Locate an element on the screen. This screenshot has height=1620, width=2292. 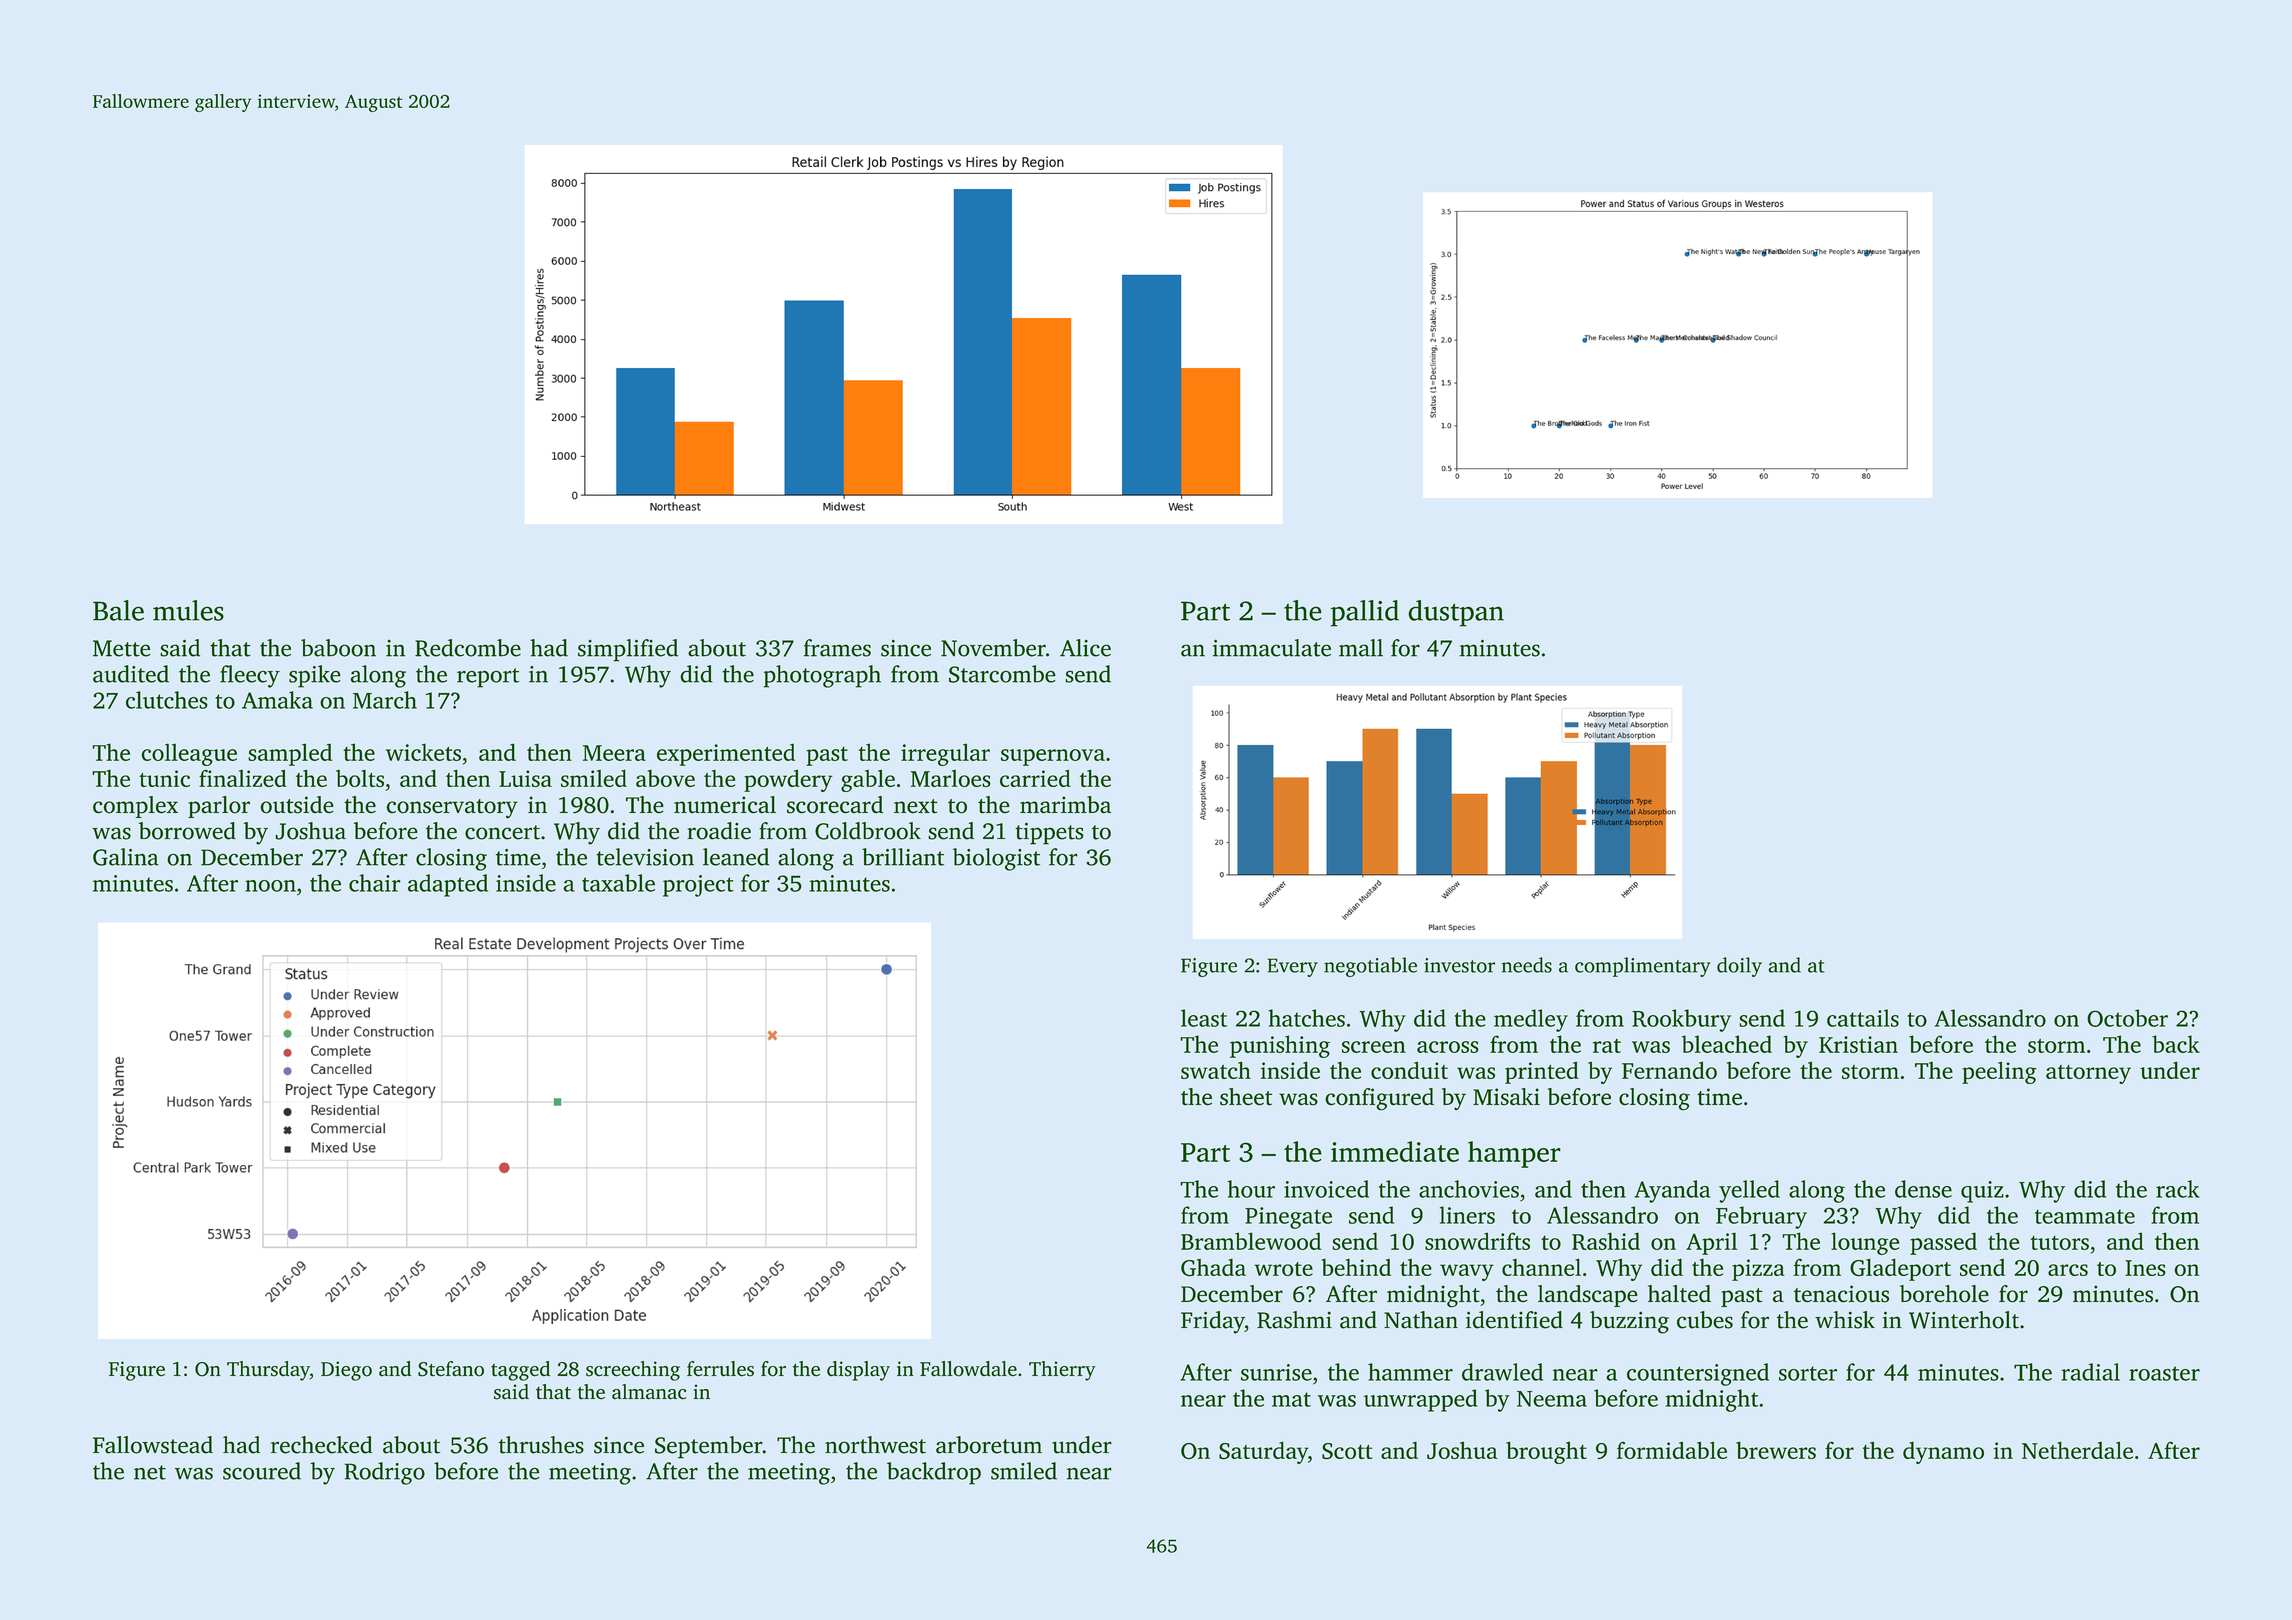
Fallowstead is located at coordinates (153, 1445).
